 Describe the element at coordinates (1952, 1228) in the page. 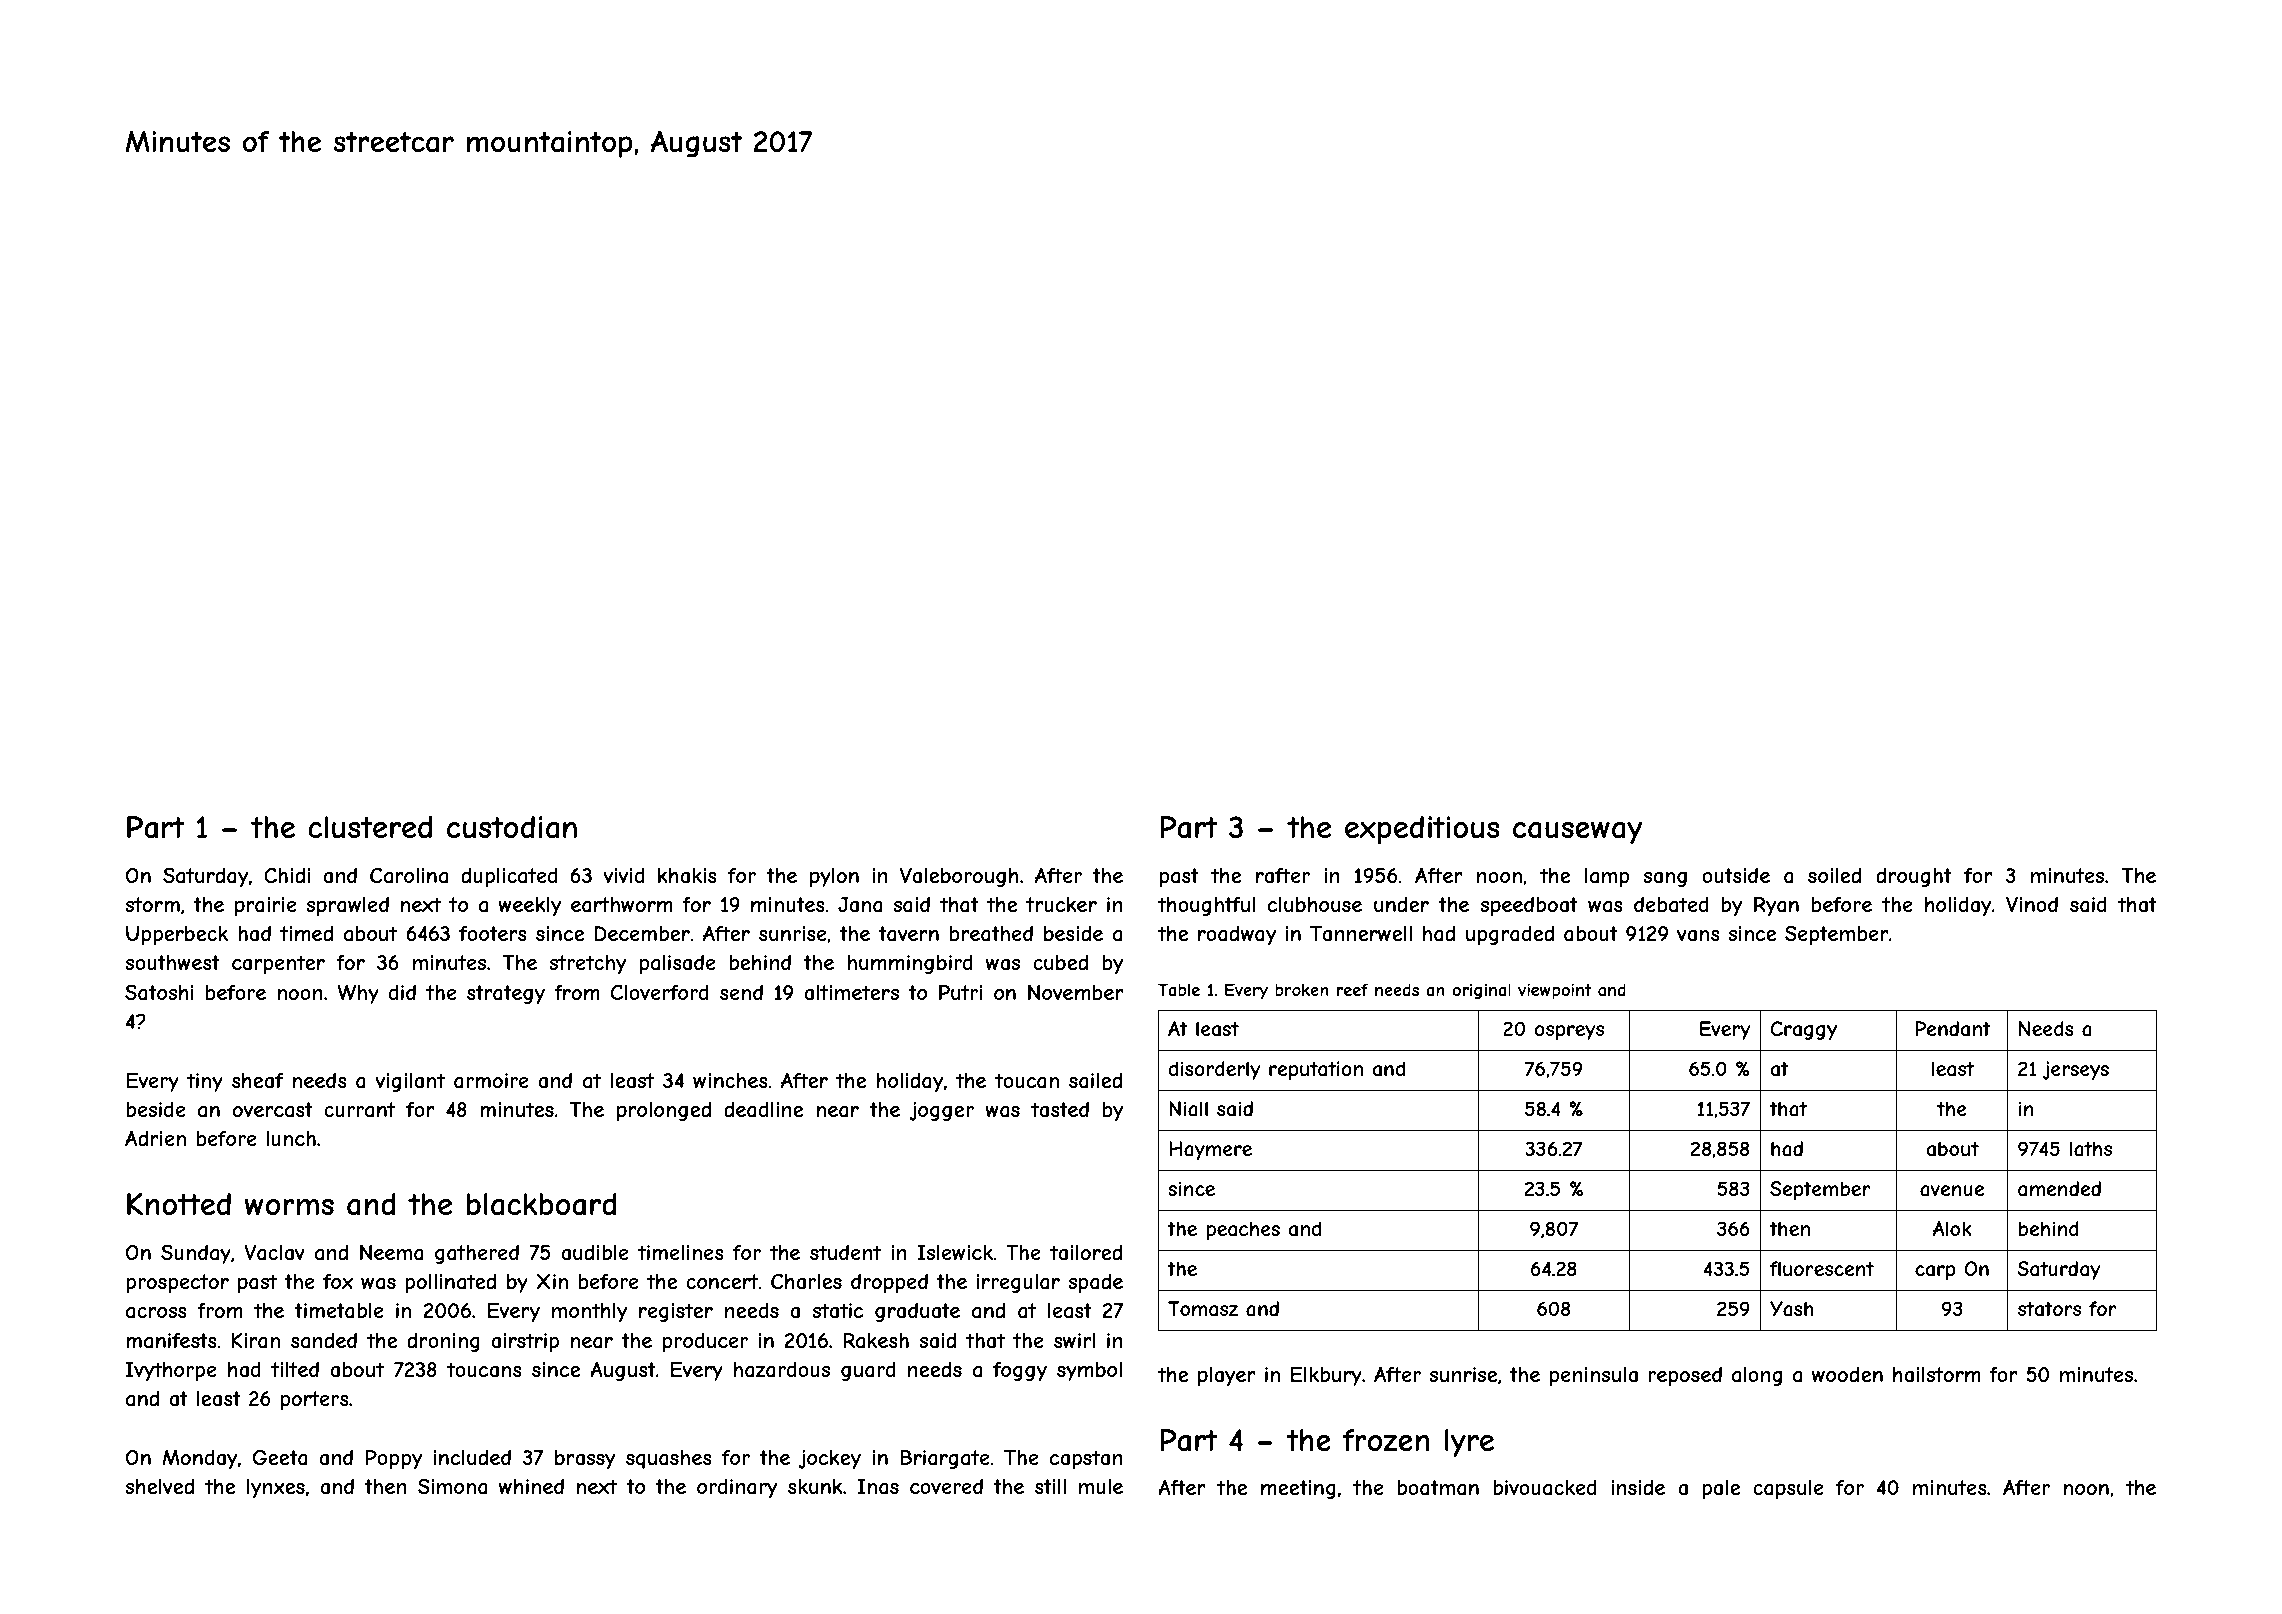

I see `Alok` at that location.
